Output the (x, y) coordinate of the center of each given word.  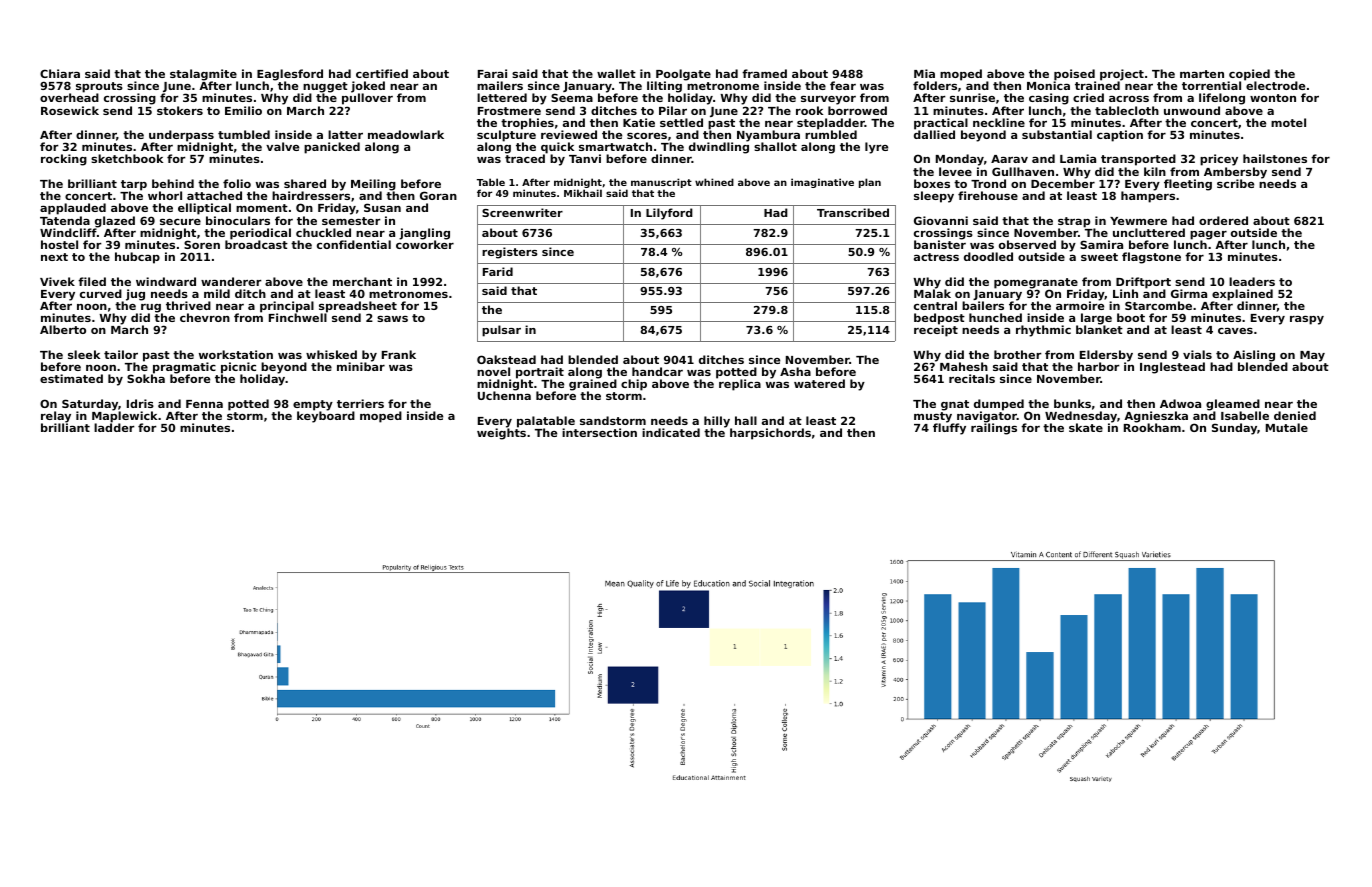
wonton (1273, 98)
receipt (936, 331)
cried (1088, 97)
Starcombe (1158, 305)
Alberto (63, 329)
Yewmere (1138, 221)
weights (501, 434)
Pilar (673, 110)
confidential (354, 244)
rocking (64, 160)
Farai (492, 73)
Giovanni (941, 220)
